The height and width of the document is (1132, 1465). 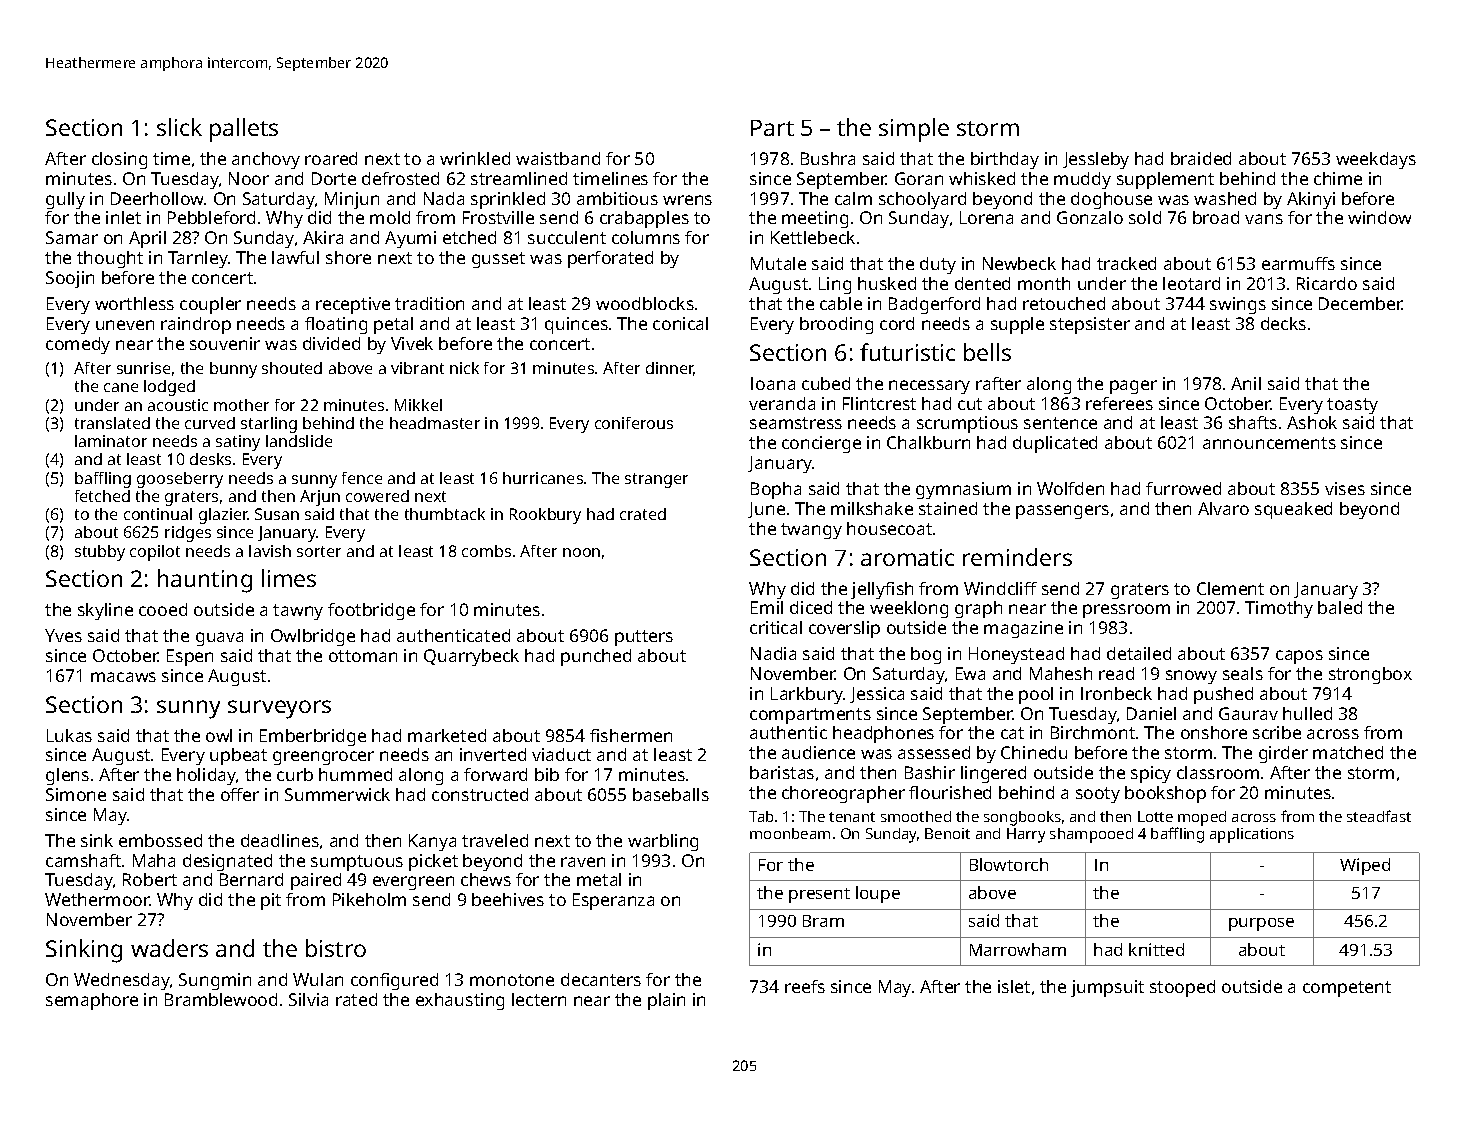 What do you see at coordinates (223, 516) in the document?
I see `glazier` at bounding box center [223, 516].
